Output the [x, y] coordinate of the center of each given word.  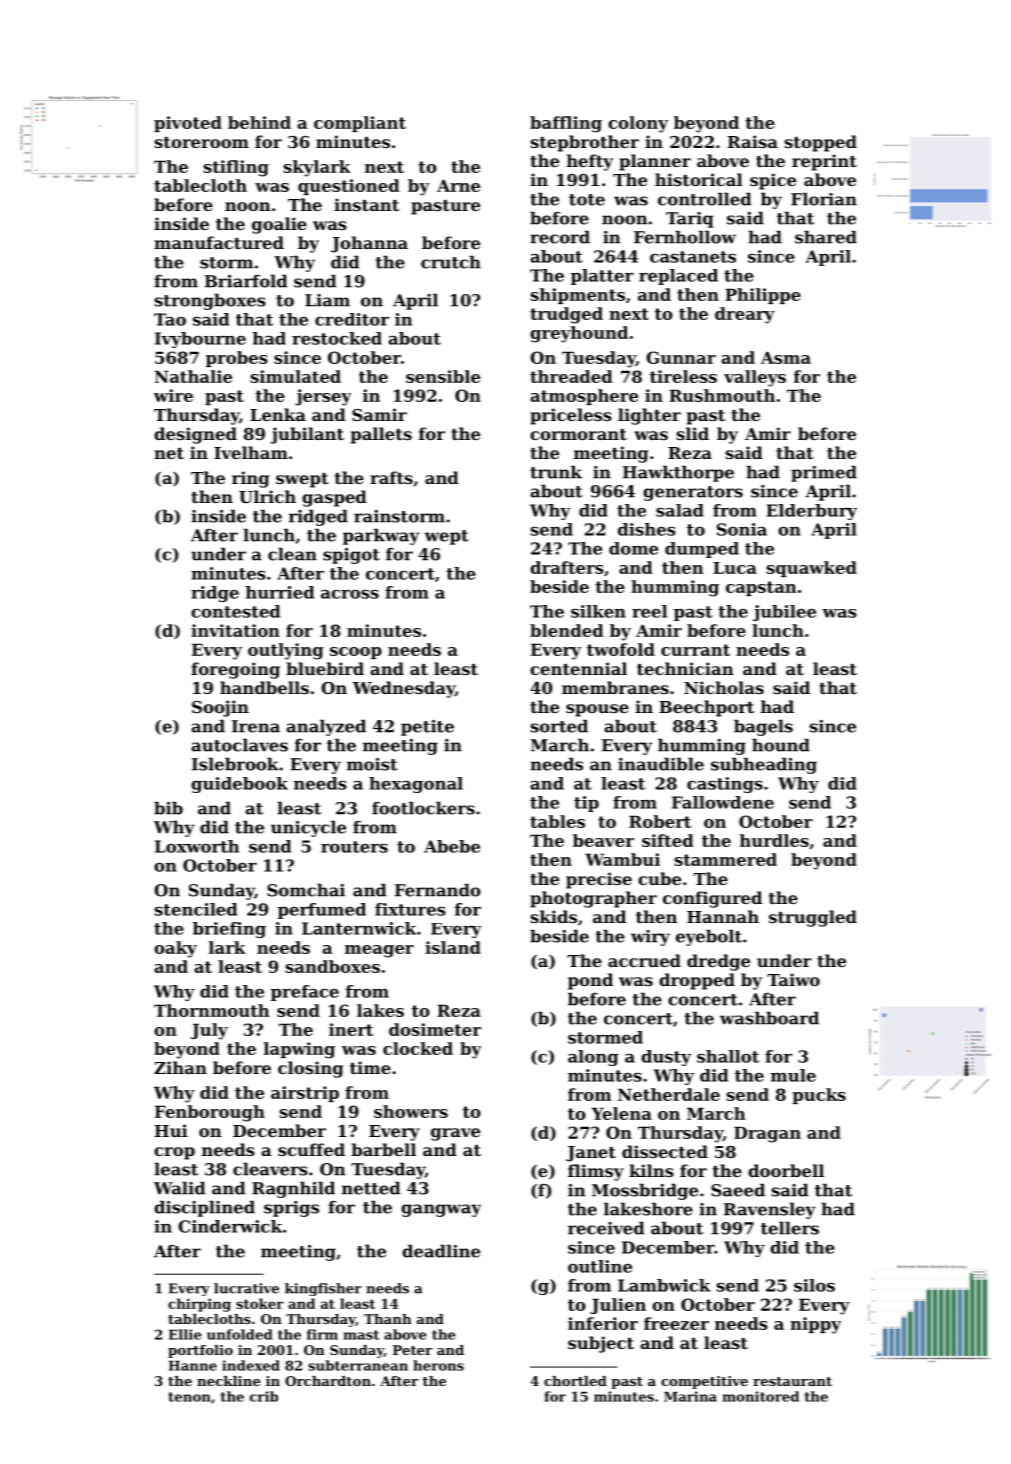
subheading [764, 765]
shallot [728, 1056]
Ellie [185, 1334]
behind [259, 122]
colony [638, 124]
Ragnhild [293, 1189]
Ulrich [267, 496]
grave [455, 1134]
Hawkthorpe [678, 473]
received [606, 1228]
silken [598, 611]
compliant [360, 124]
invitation [235, 630]
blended [567, 630]
